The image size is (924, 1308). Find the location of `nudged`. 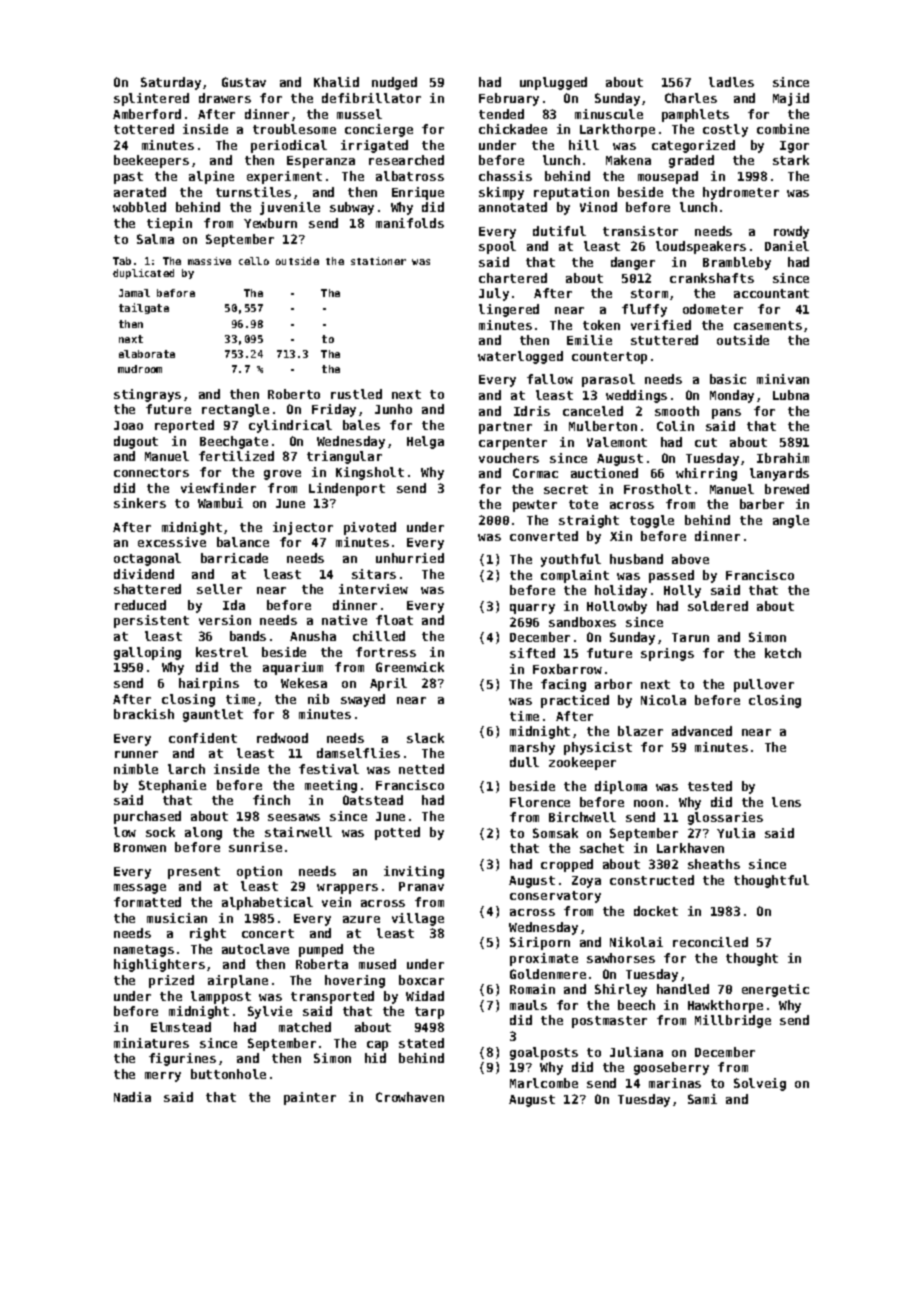

nudged is located at coordinates (394, 83).
